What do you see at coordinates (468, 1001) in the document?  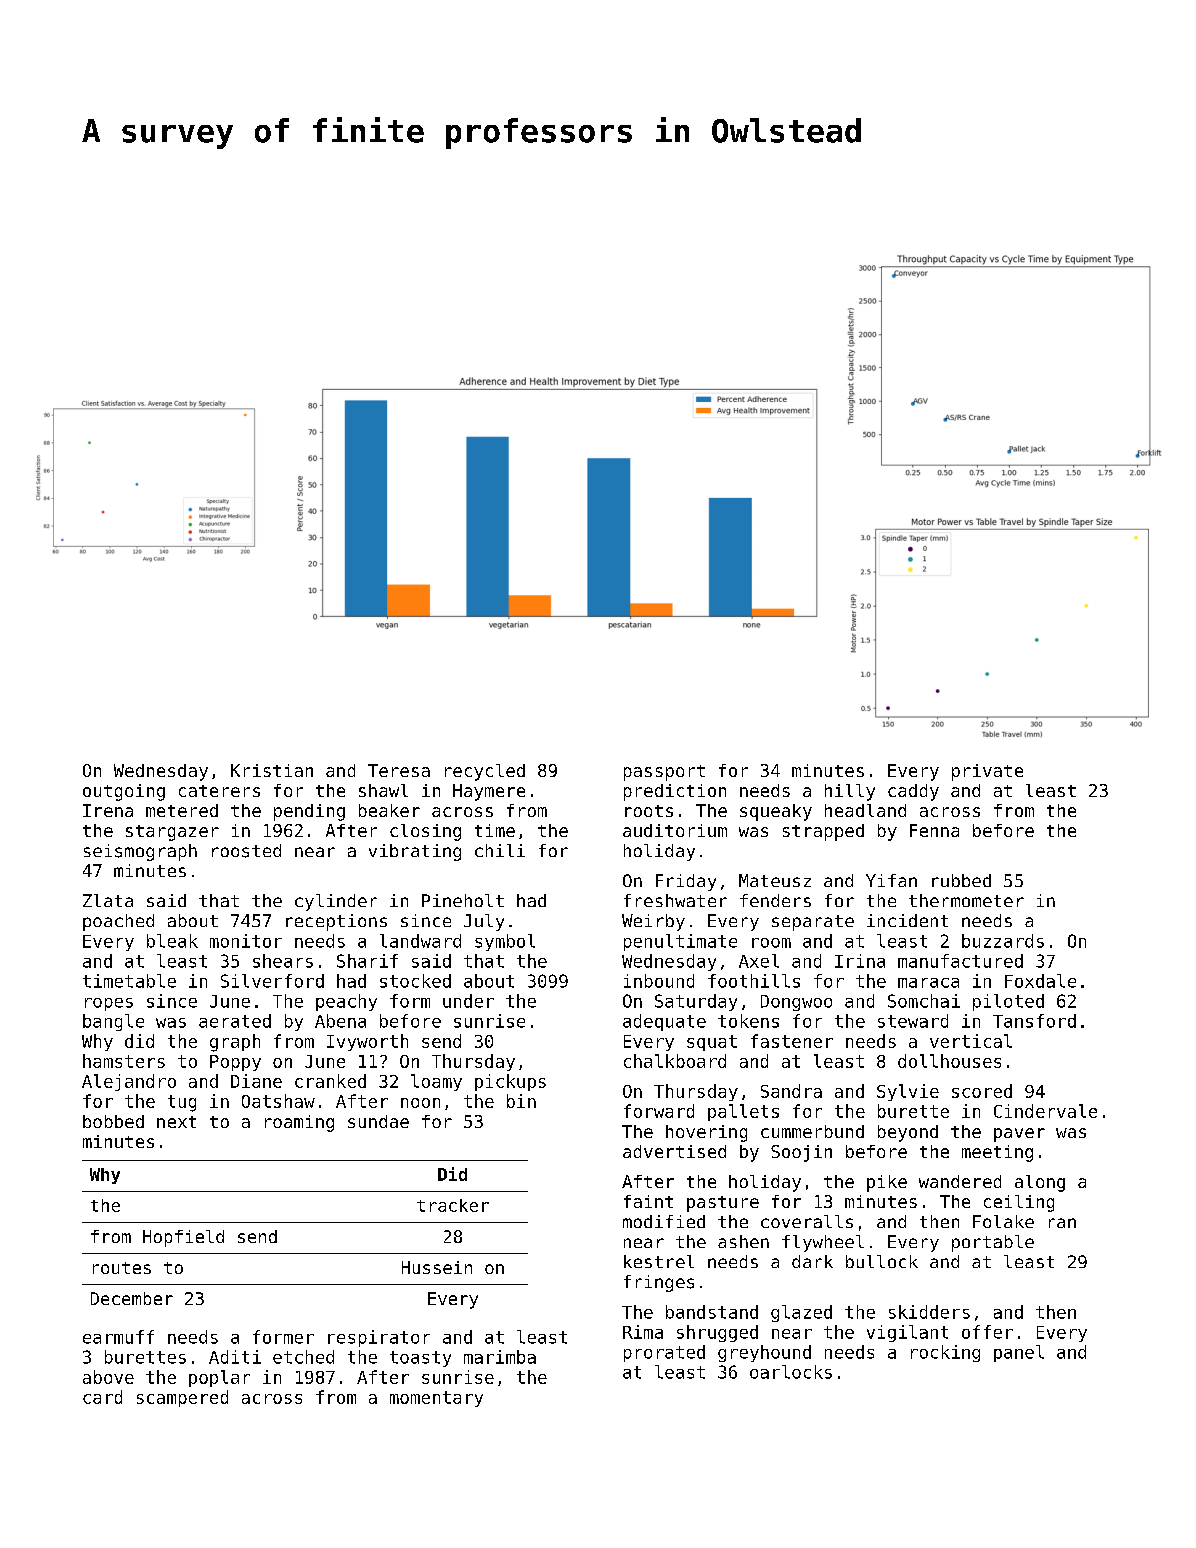 I see `under` at bounding box center [468, 1001].
